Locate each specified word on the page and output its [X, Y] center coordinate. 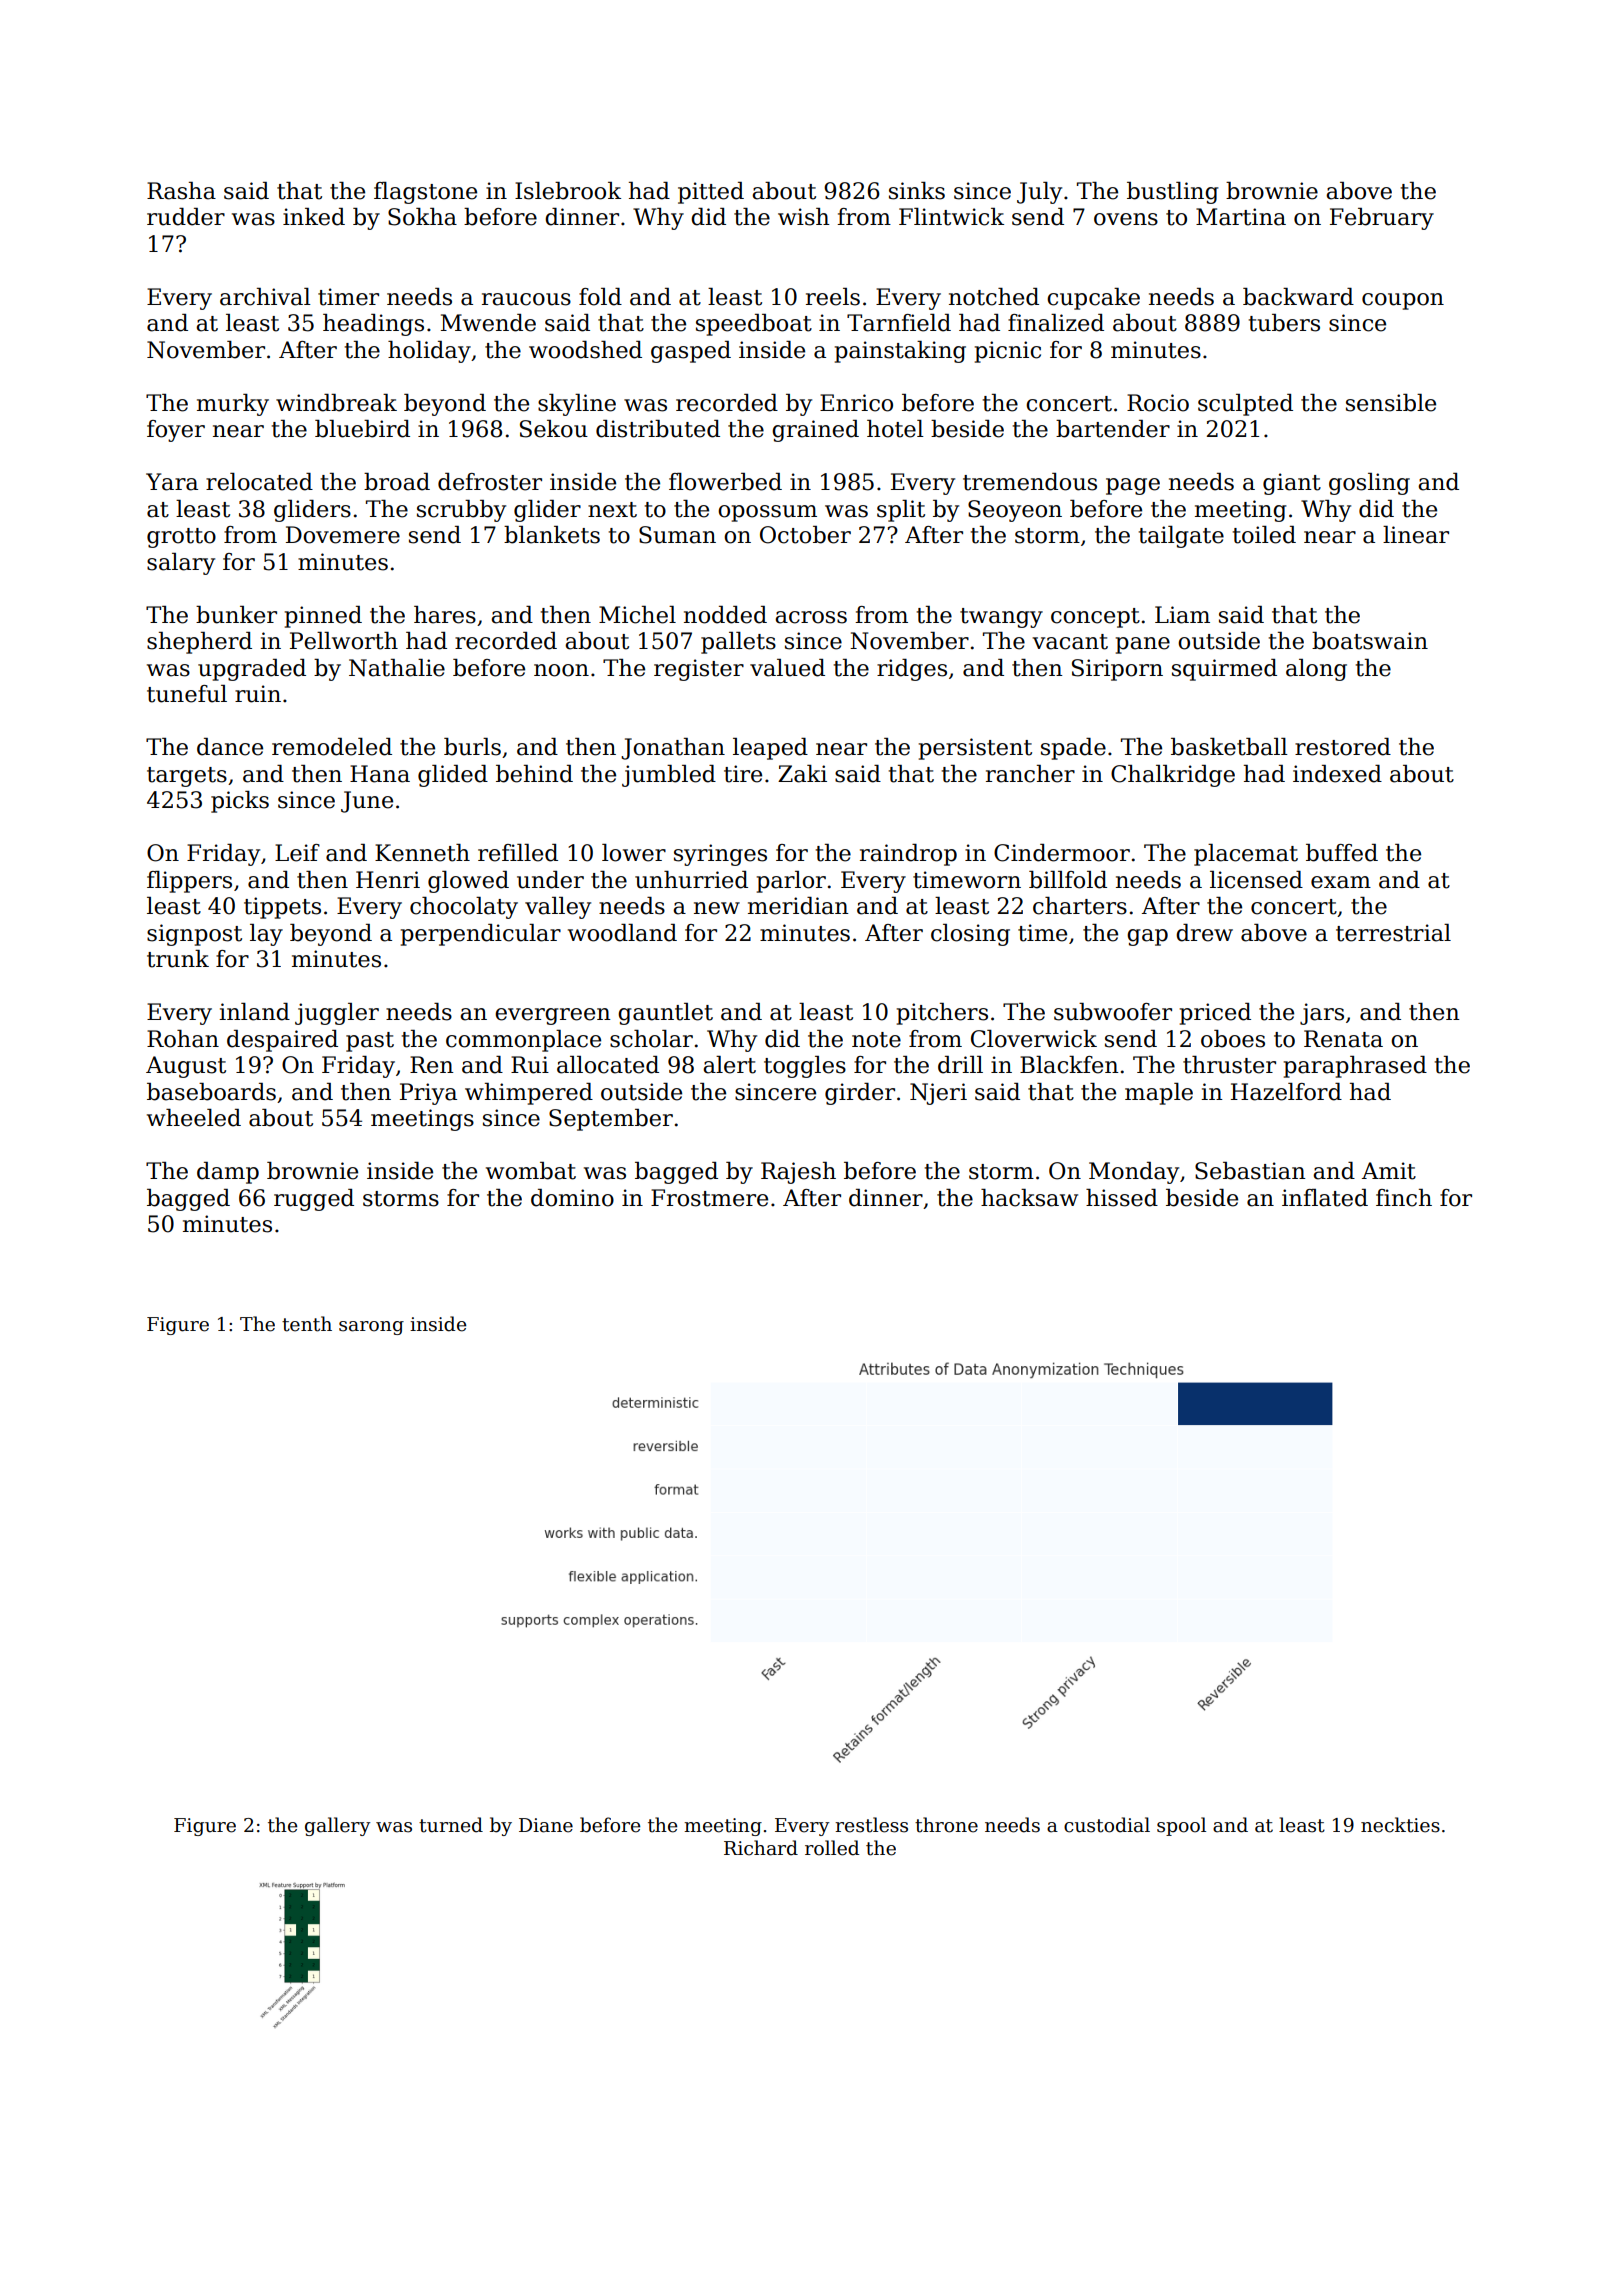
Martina [1241, 217]
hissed [1122, 1198]
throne [946, 1825]
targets [187, 777]
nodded [725, 615]
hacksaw [1029, 1198]
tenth [307, 1324]
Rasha [181, 191]
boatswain [1370, 641]
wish [804, 217]
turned [451, 1825]
